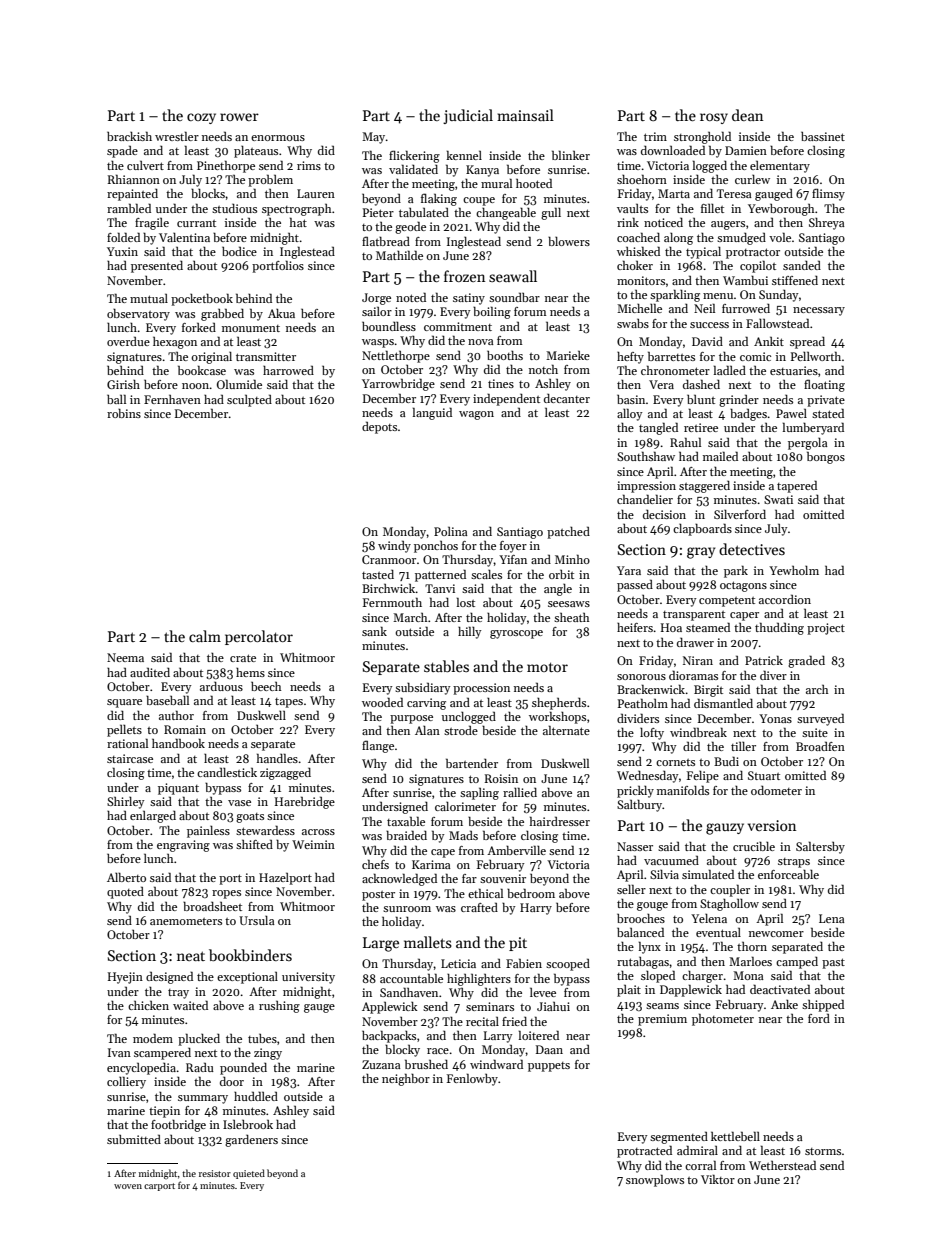 The height and width of the screenshot is (1233, 952). Describe the element at coordinates (785, 599) in the screenshot. I see `accordion` at that location.
